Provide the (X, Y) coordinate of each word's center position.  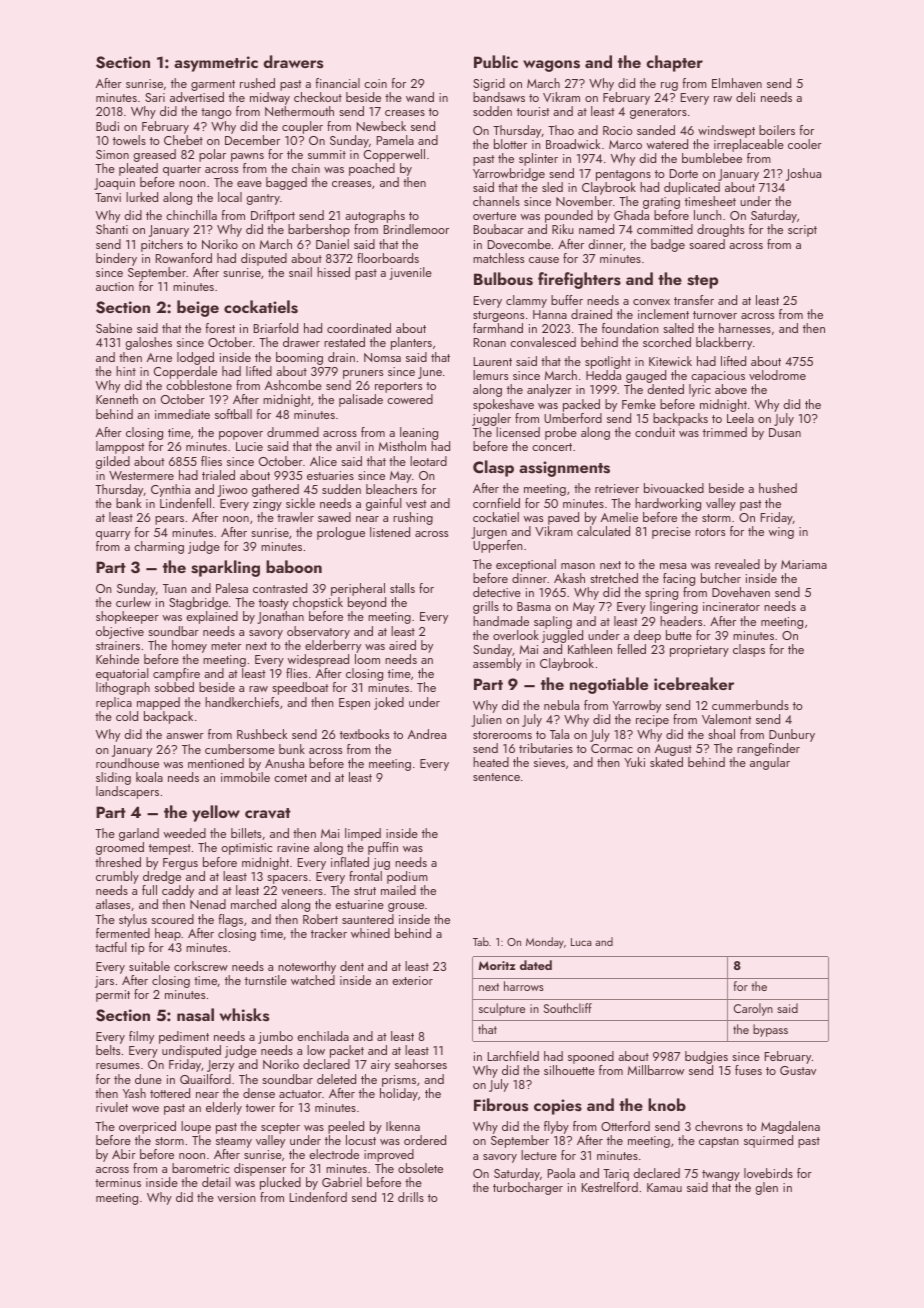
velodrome (777, 375)
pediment (184, 1037)
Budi (107, 126)
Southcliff (568, 1008)
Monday (545, 943)
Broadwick (573, 144)
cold (127, 716)
